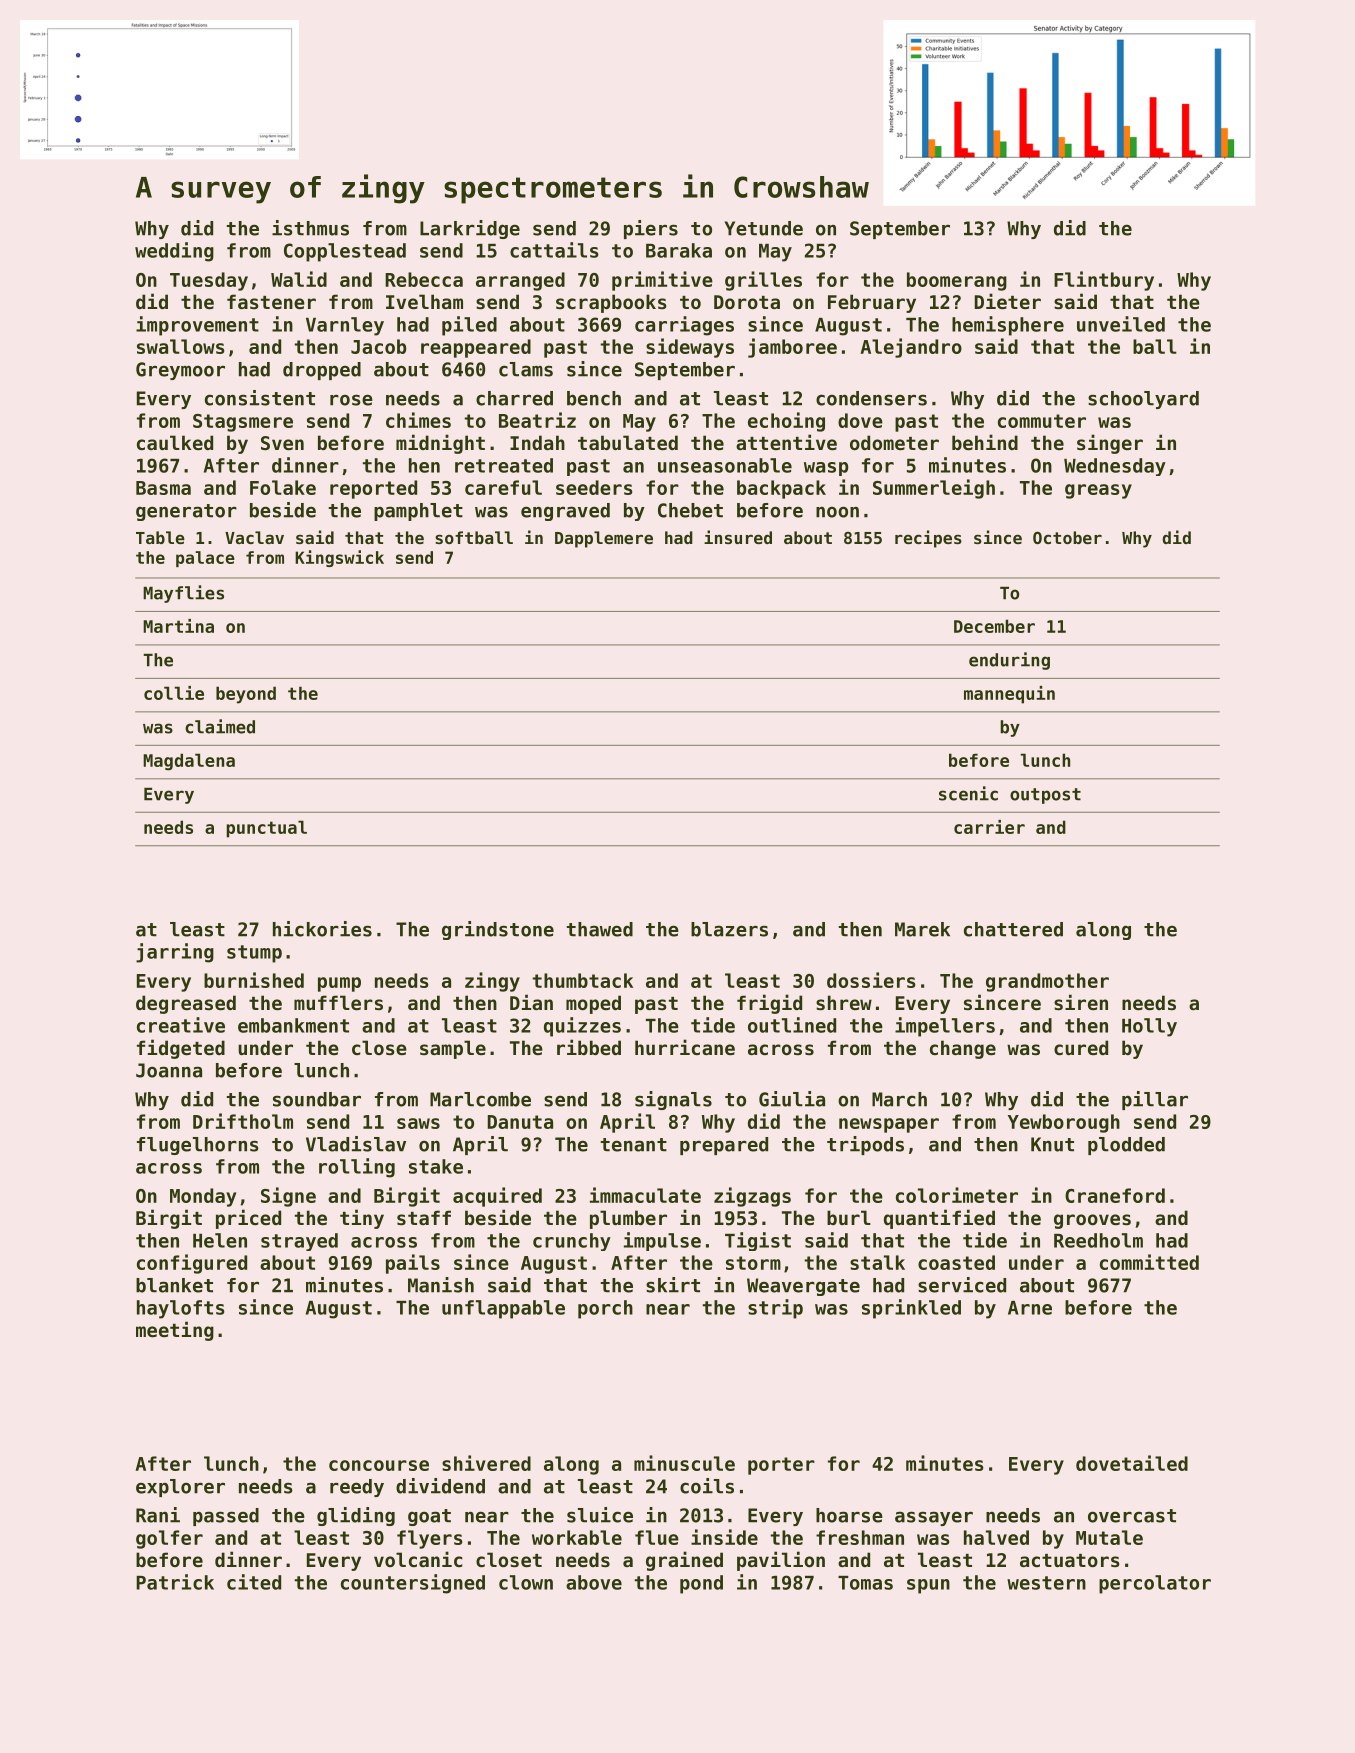 This screenshot has width=1355, height=1753. Describe the element at coordinates (684, 326) in the screenshot. I see `carriages` at that location.
